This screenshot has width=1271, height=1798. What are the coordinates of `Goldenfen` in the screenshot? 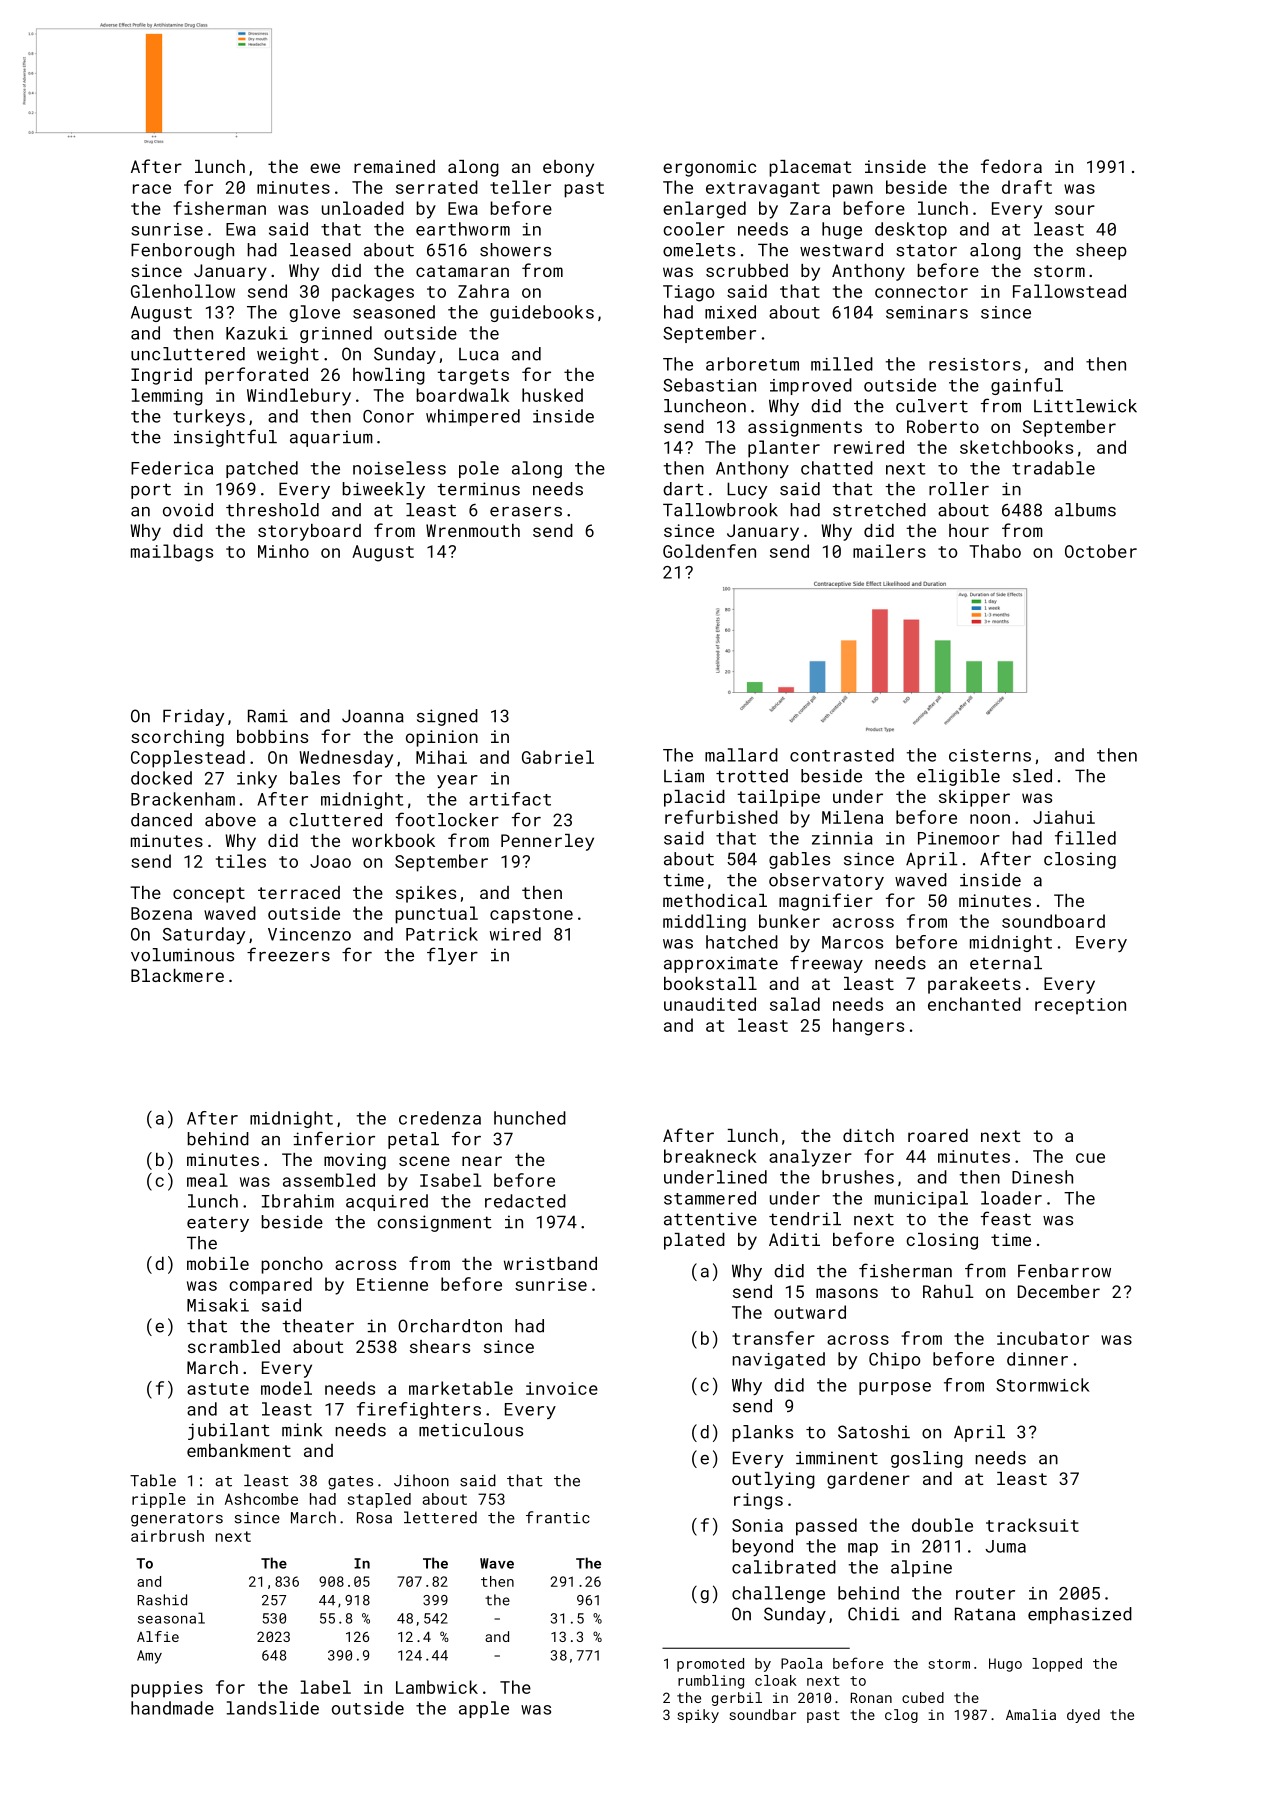 It's located at (709, 551).
